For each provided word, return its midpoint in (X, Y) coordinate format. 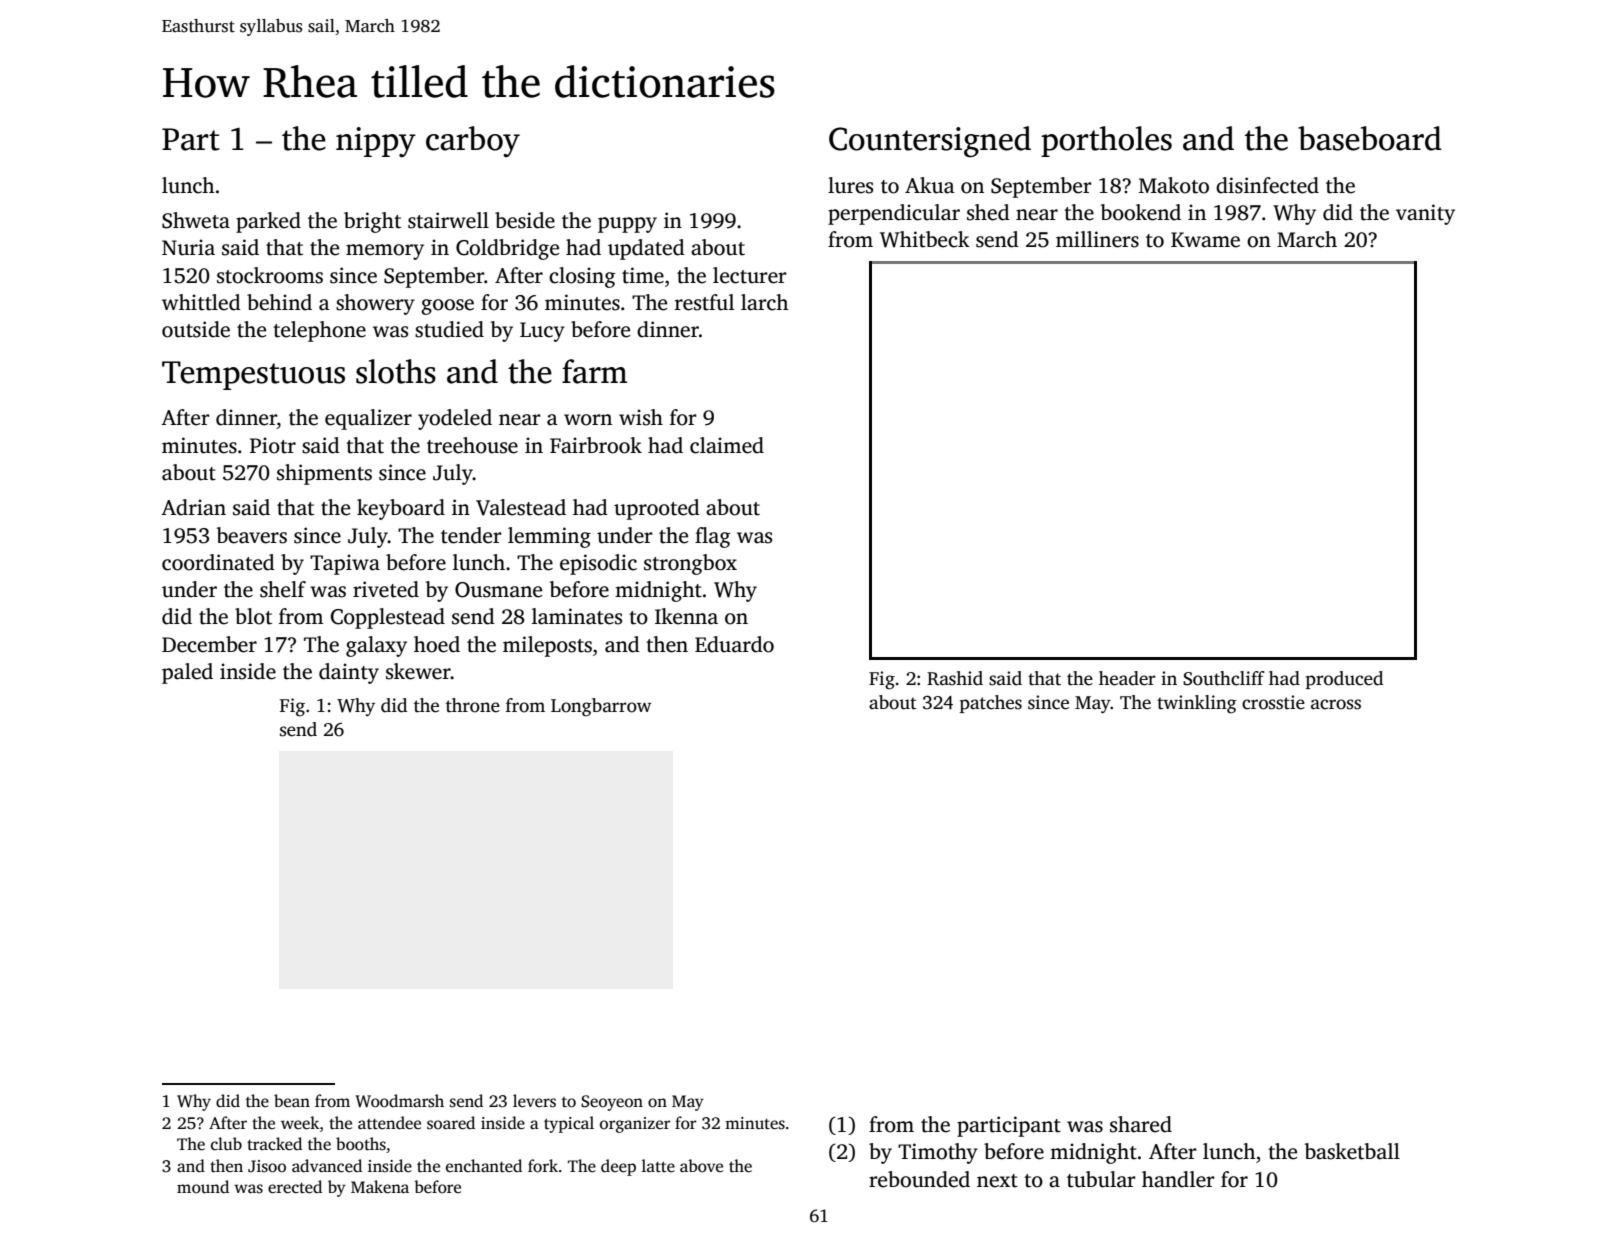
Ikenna (686, 616)
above (701, 1165)
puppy (627, 225)
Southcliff (1224, 678)
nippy (376, 142)
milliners (1097, 239)
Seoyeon (612, 1103)
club (226, 1143)
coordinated (218, 562)
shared (1141, 1124)
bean (292, 1100)
